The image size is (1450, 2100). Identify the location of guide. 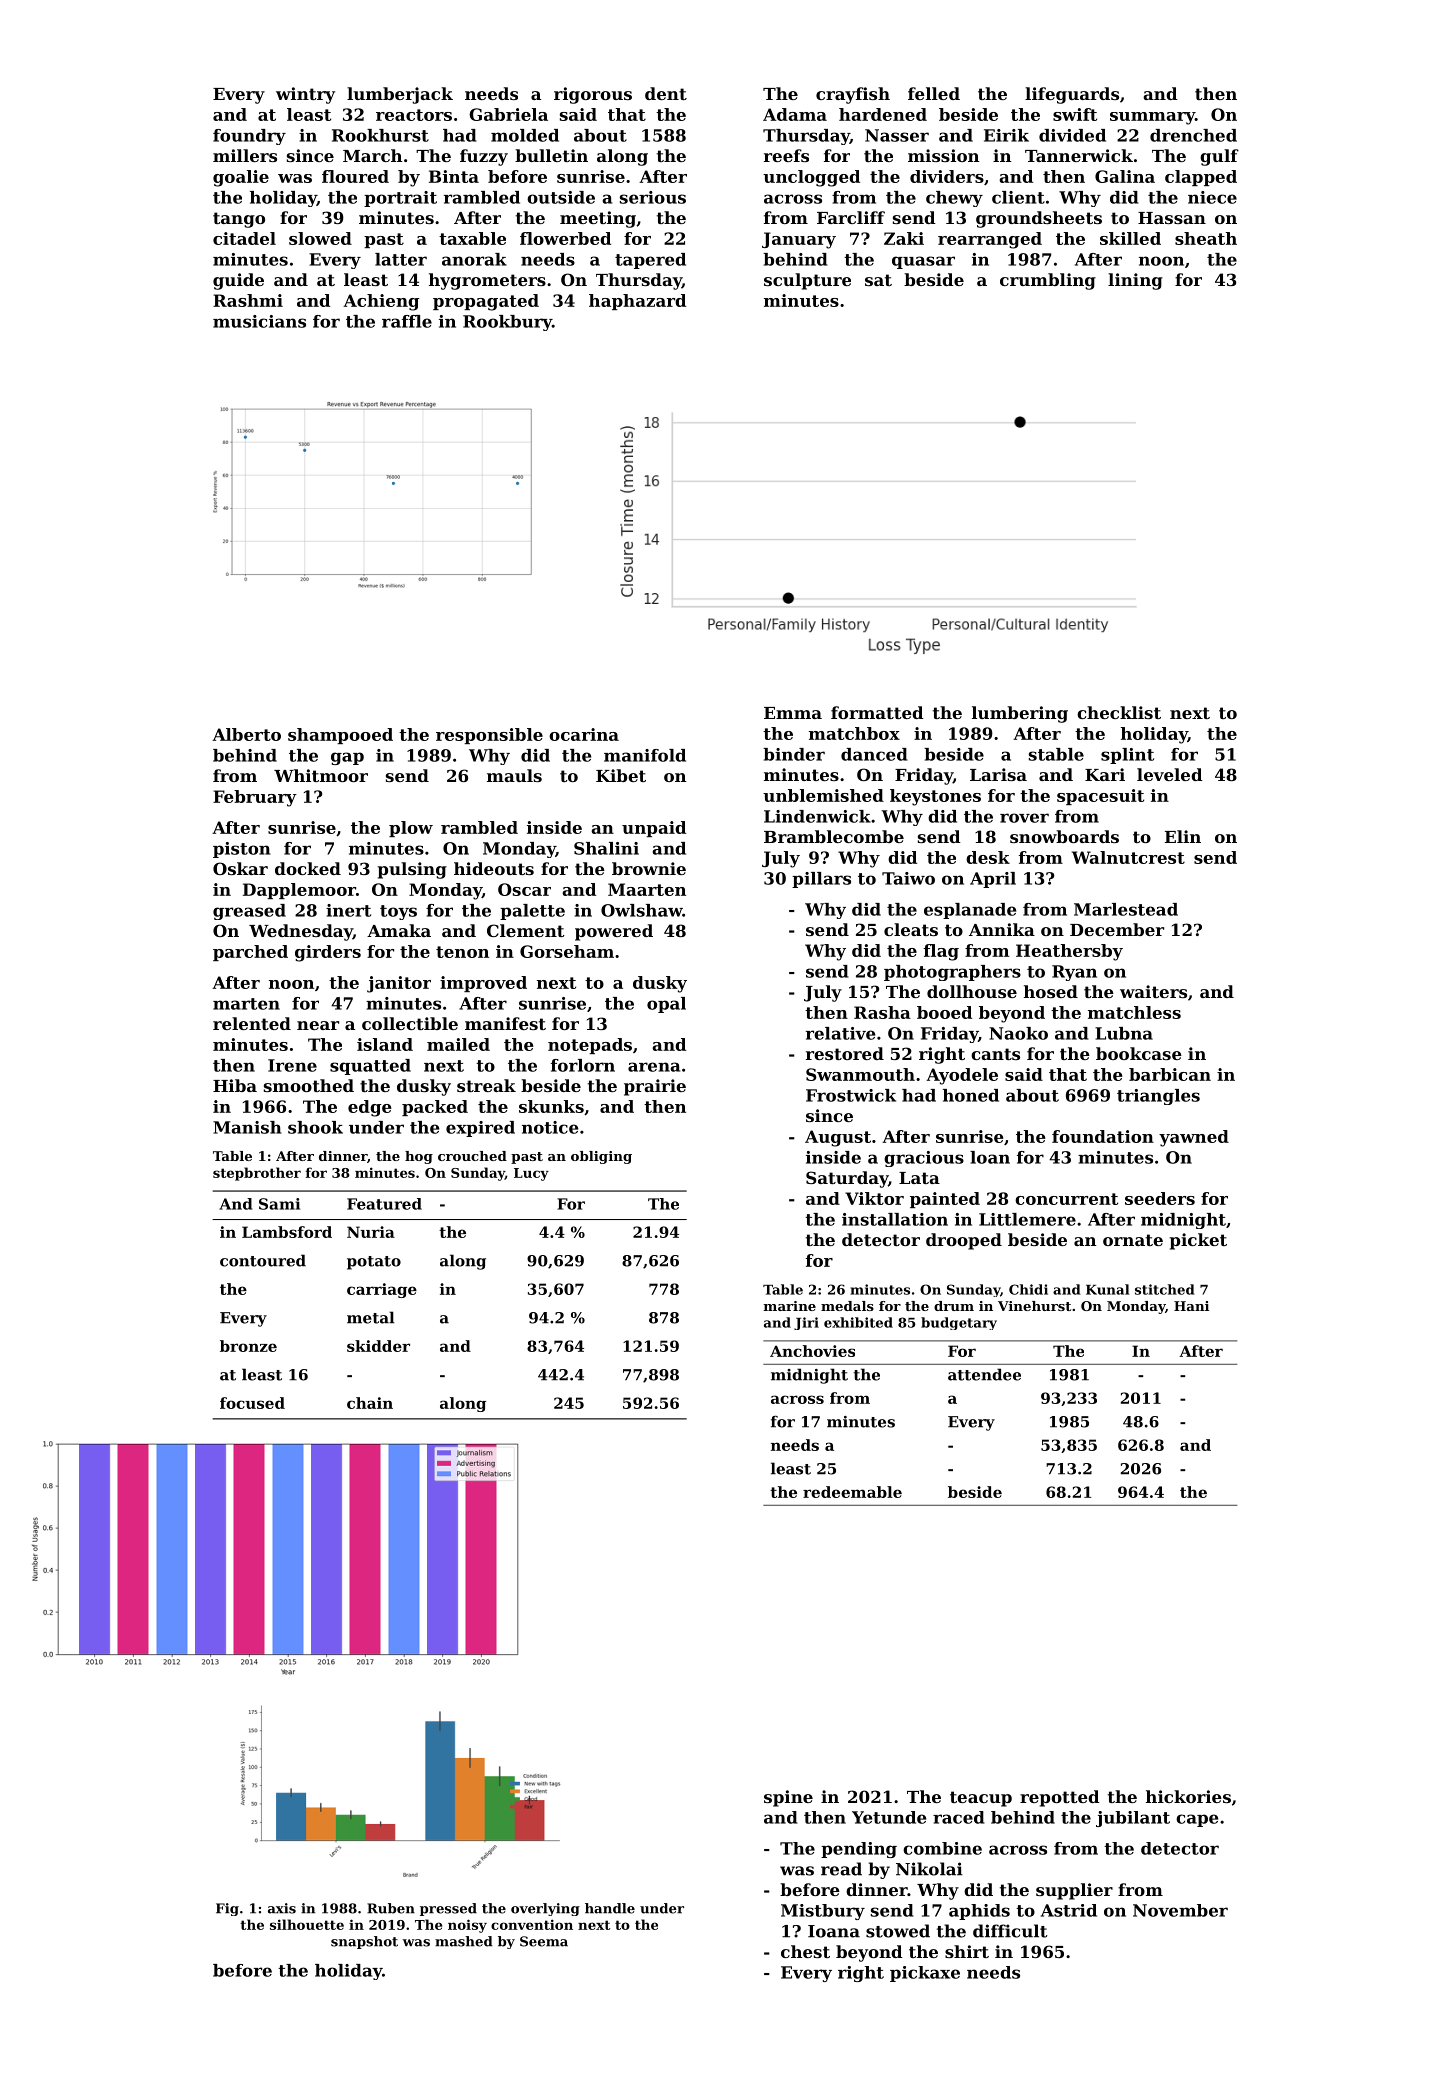
(238, 281).
